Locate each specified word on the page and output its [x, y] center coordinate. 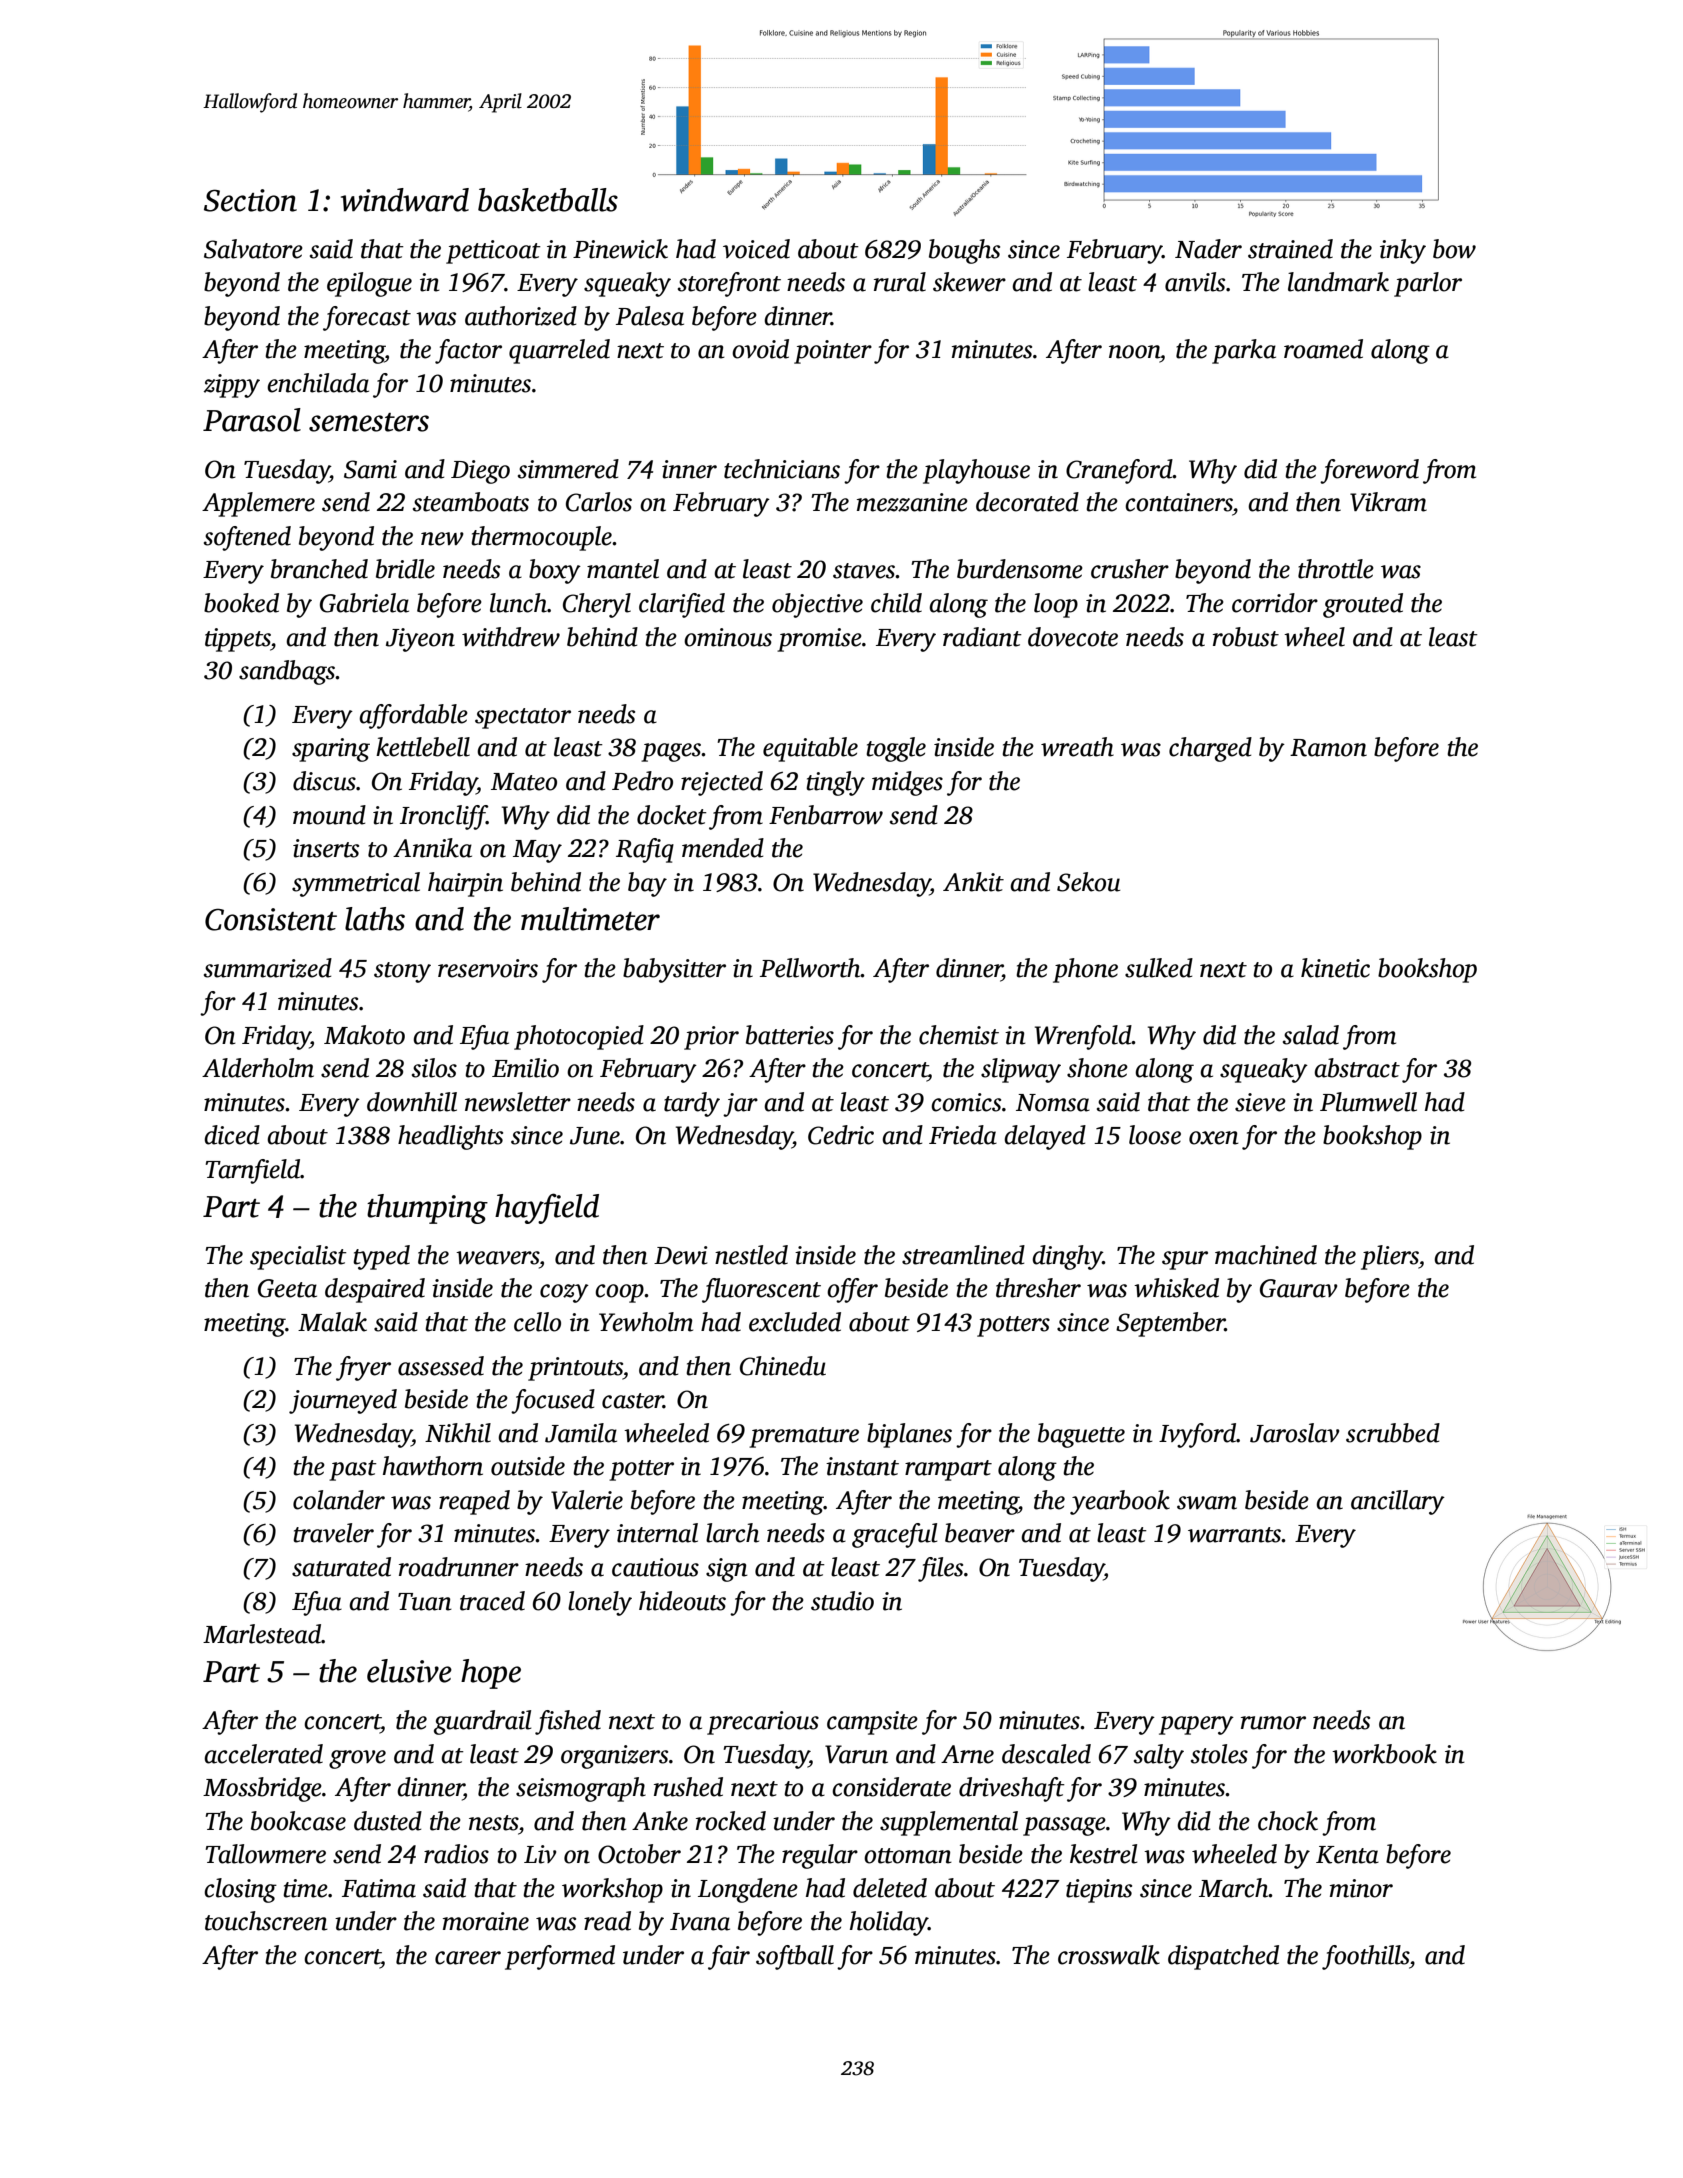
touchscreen [266, 1921]
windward [405, 200]
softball [795, 1957]
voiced [756, 249]
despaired [375, 1290]
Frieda [963, 1135]
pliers [1390, 1257]
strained [1290, 249]
